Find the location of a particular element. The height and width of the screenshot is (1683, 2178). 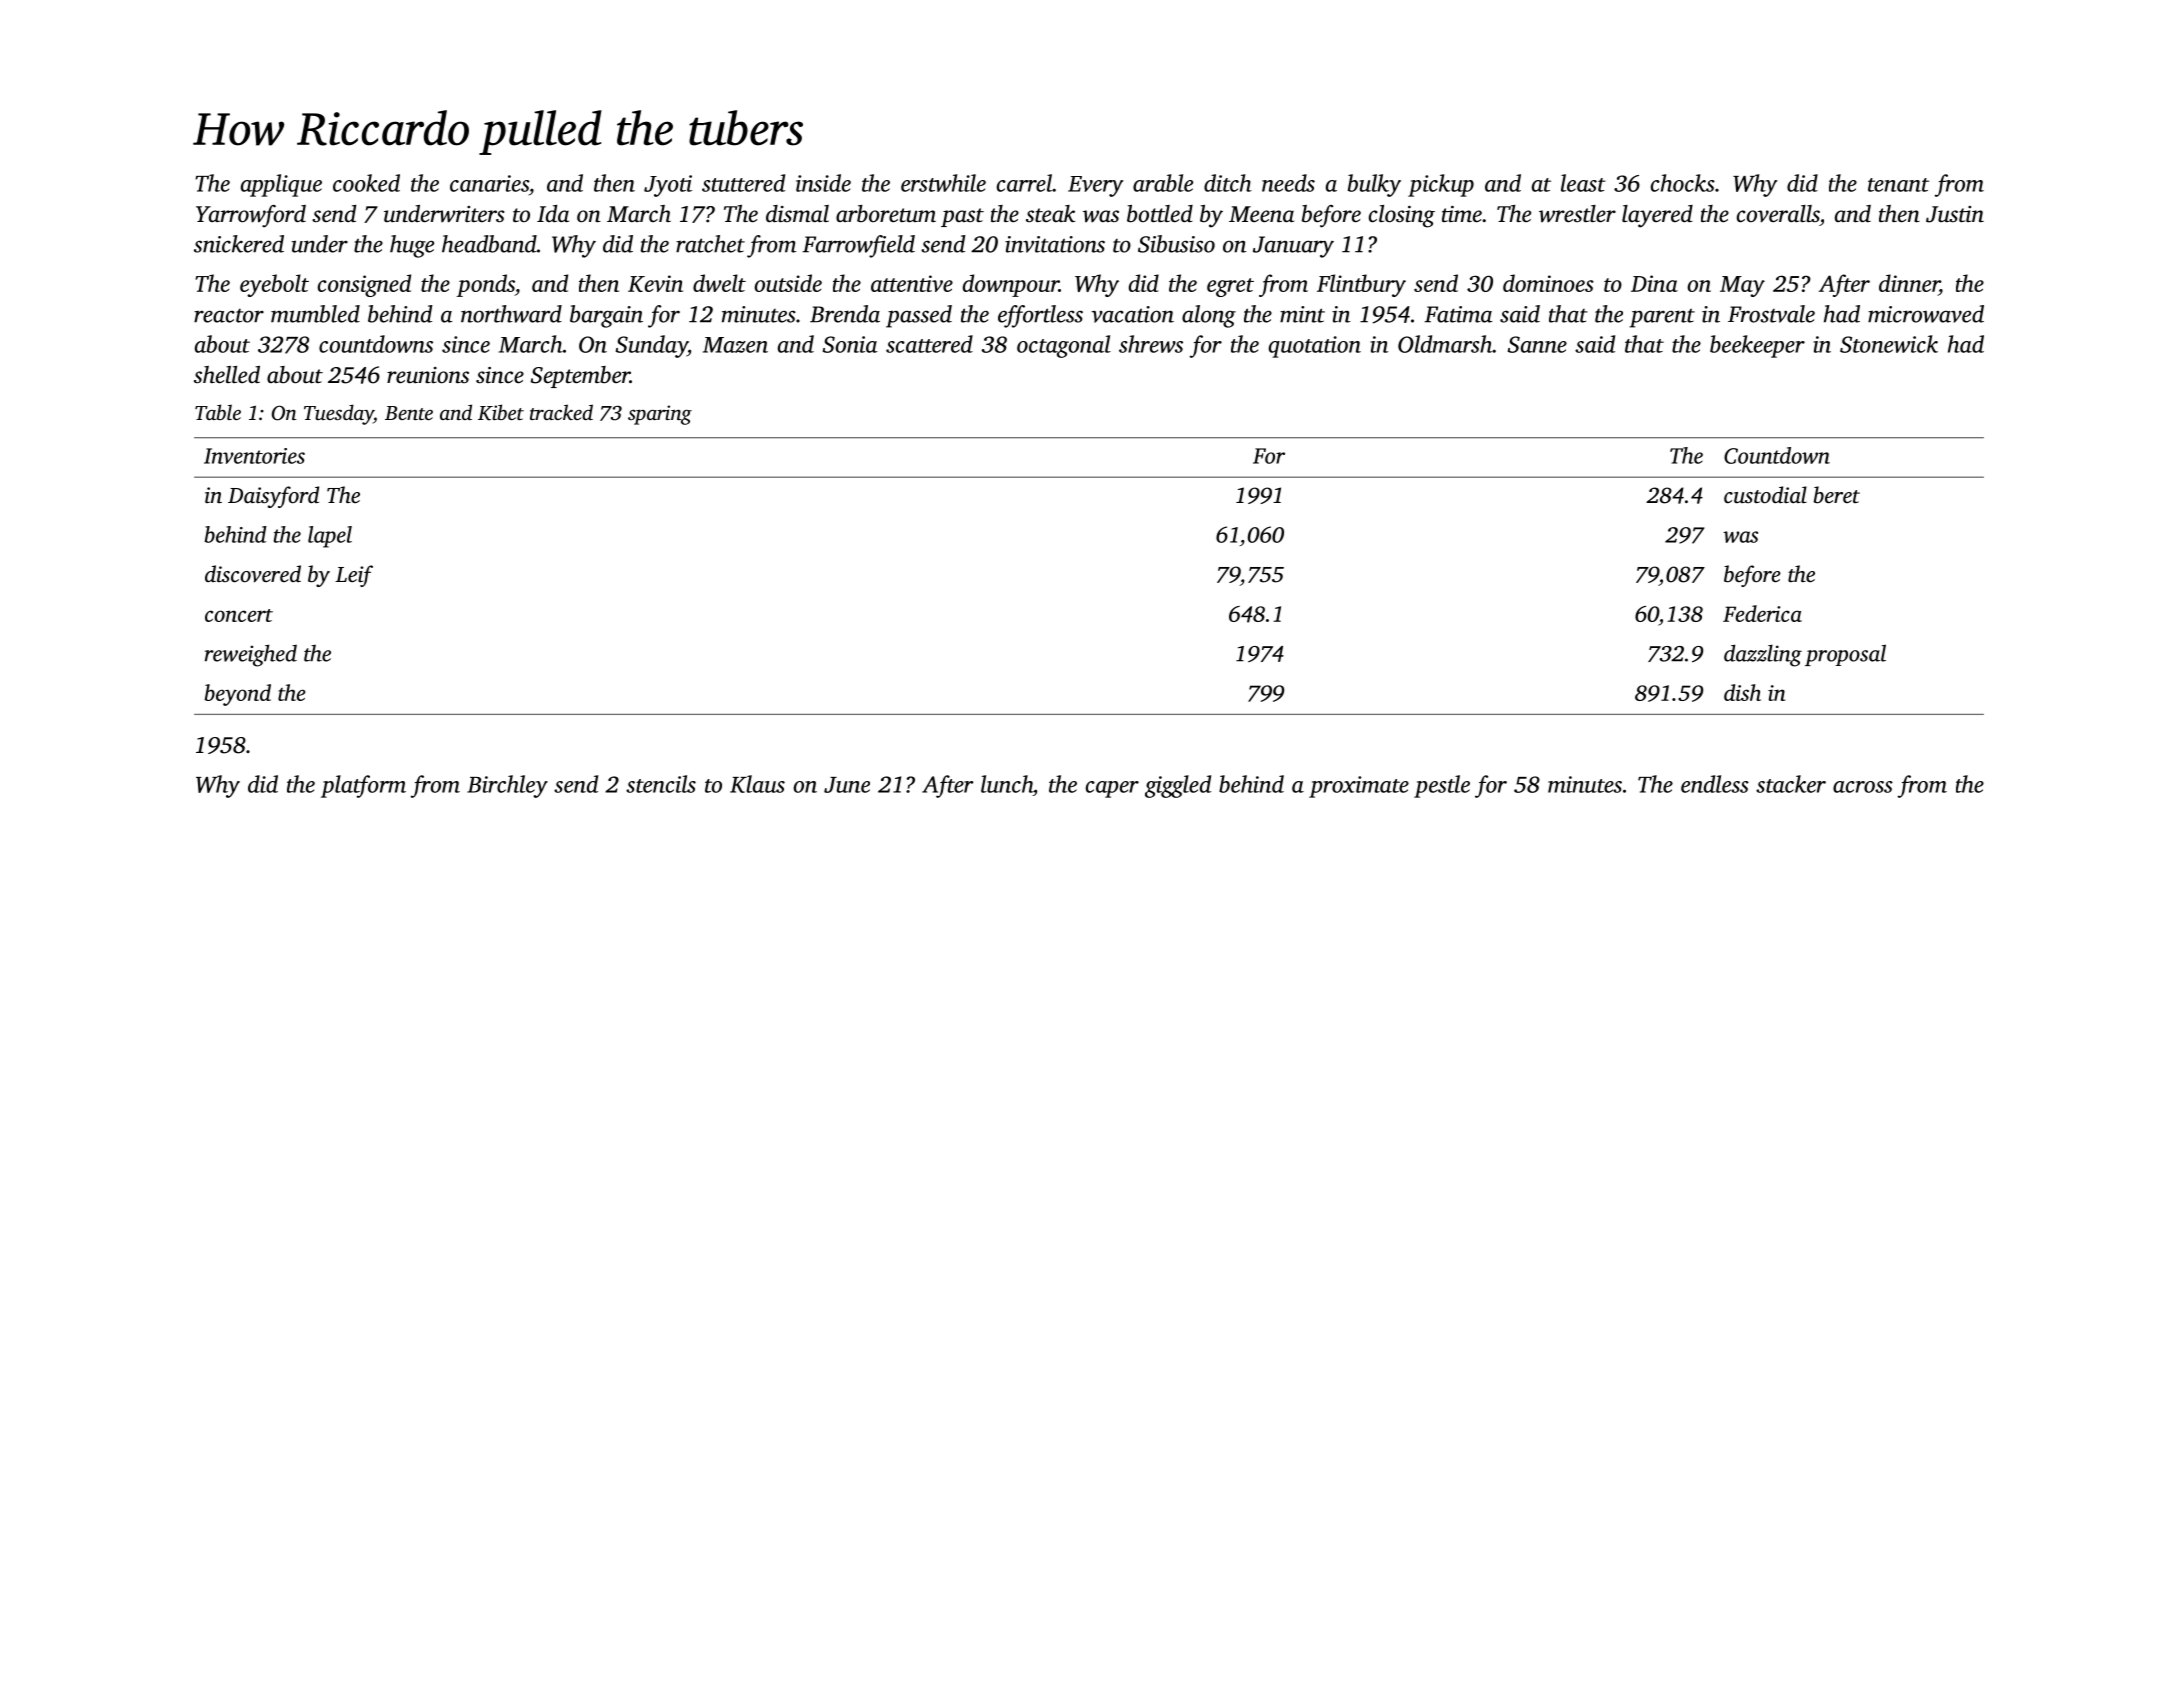

invitations is located at coordinates (1055, 244).
